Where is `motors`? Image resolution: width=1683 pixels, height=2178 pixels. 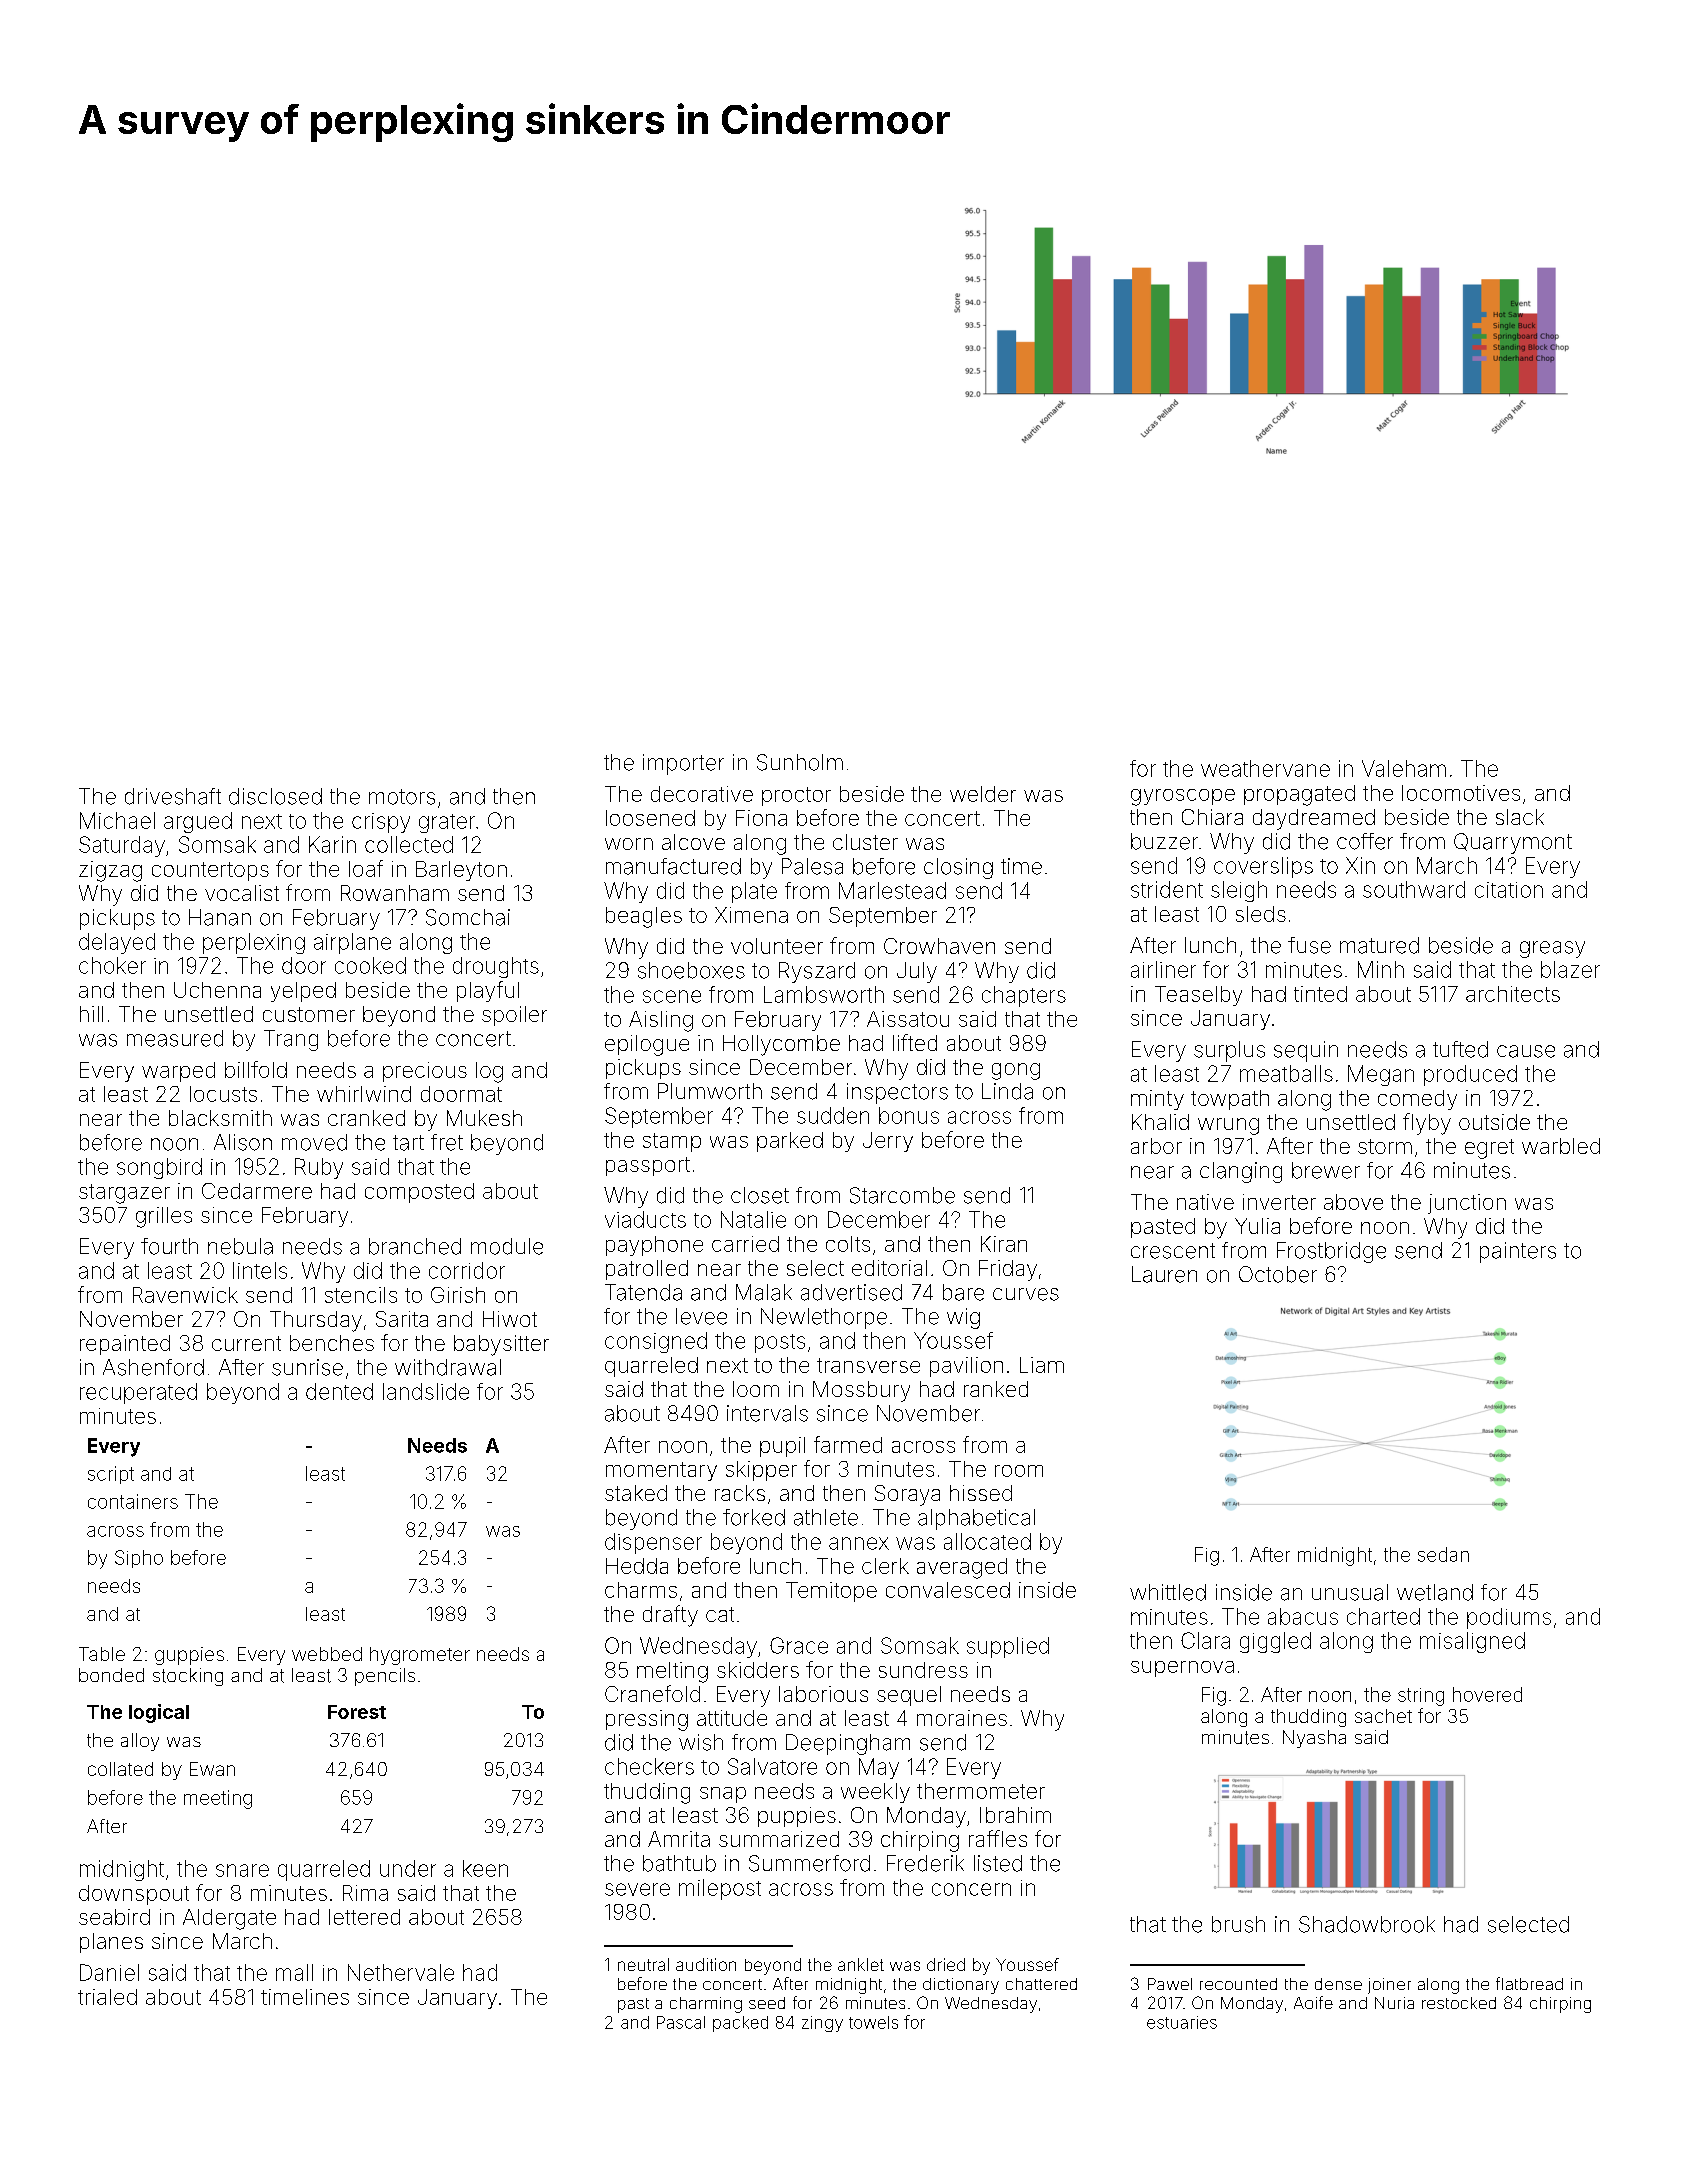
motors is located at coordinates (402, 797).
